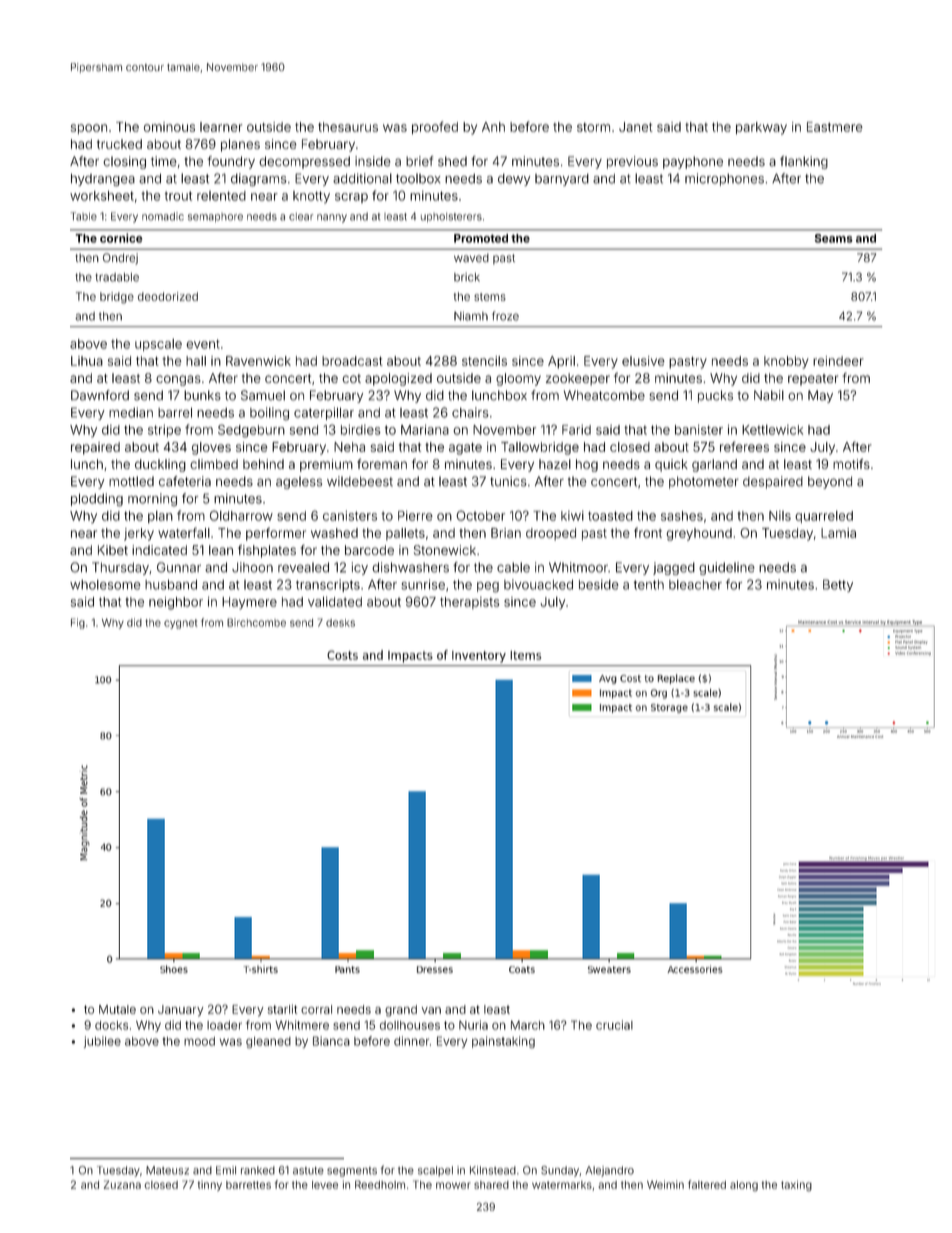 The width and height of the screenshot is (952, 1233). What do you see at coordinates (180, 624) in the screenshot?
I see `cygnet` at bounding box center [180, 624].
